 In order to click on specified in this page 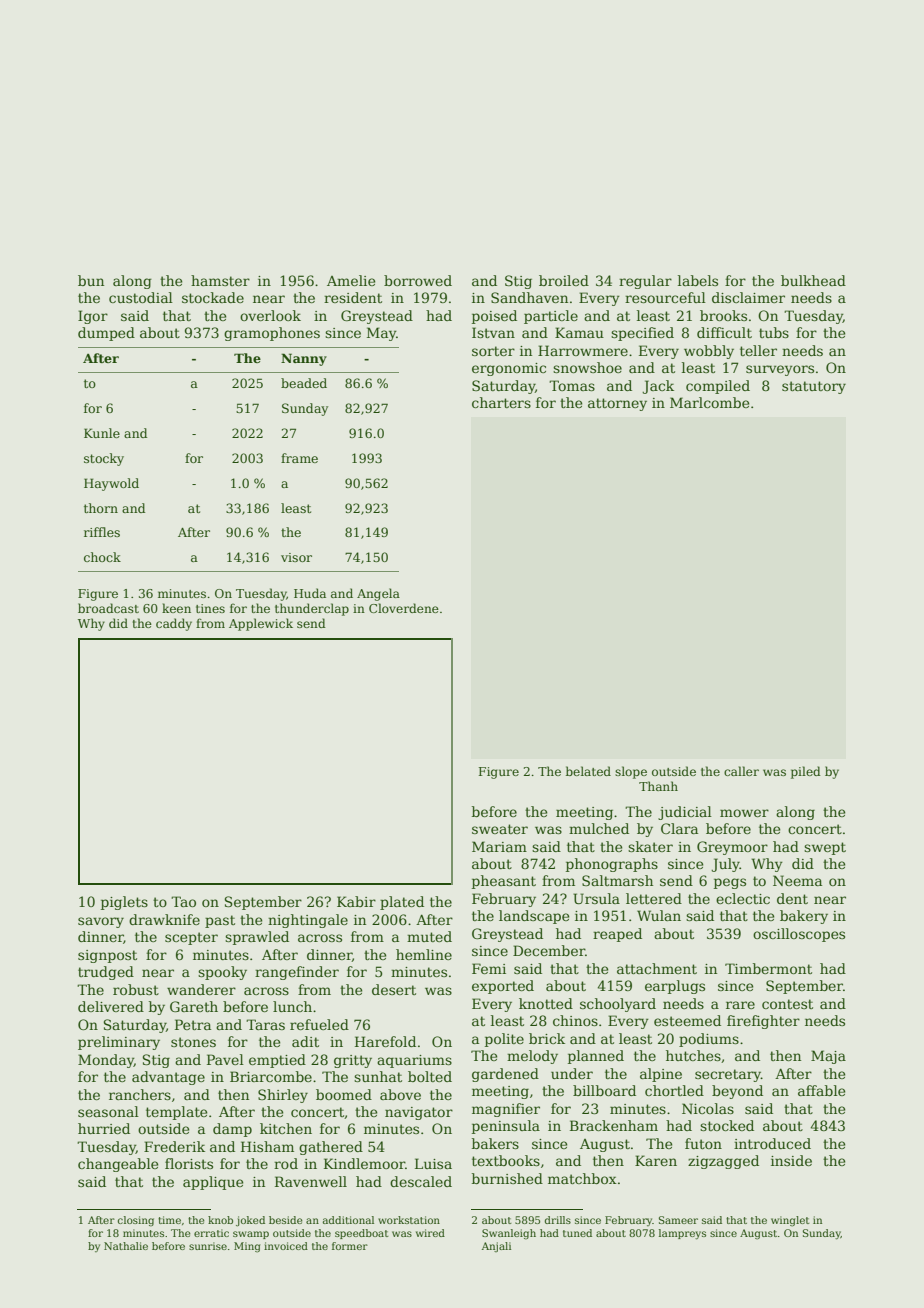, I will do `click(642, 334)`.
